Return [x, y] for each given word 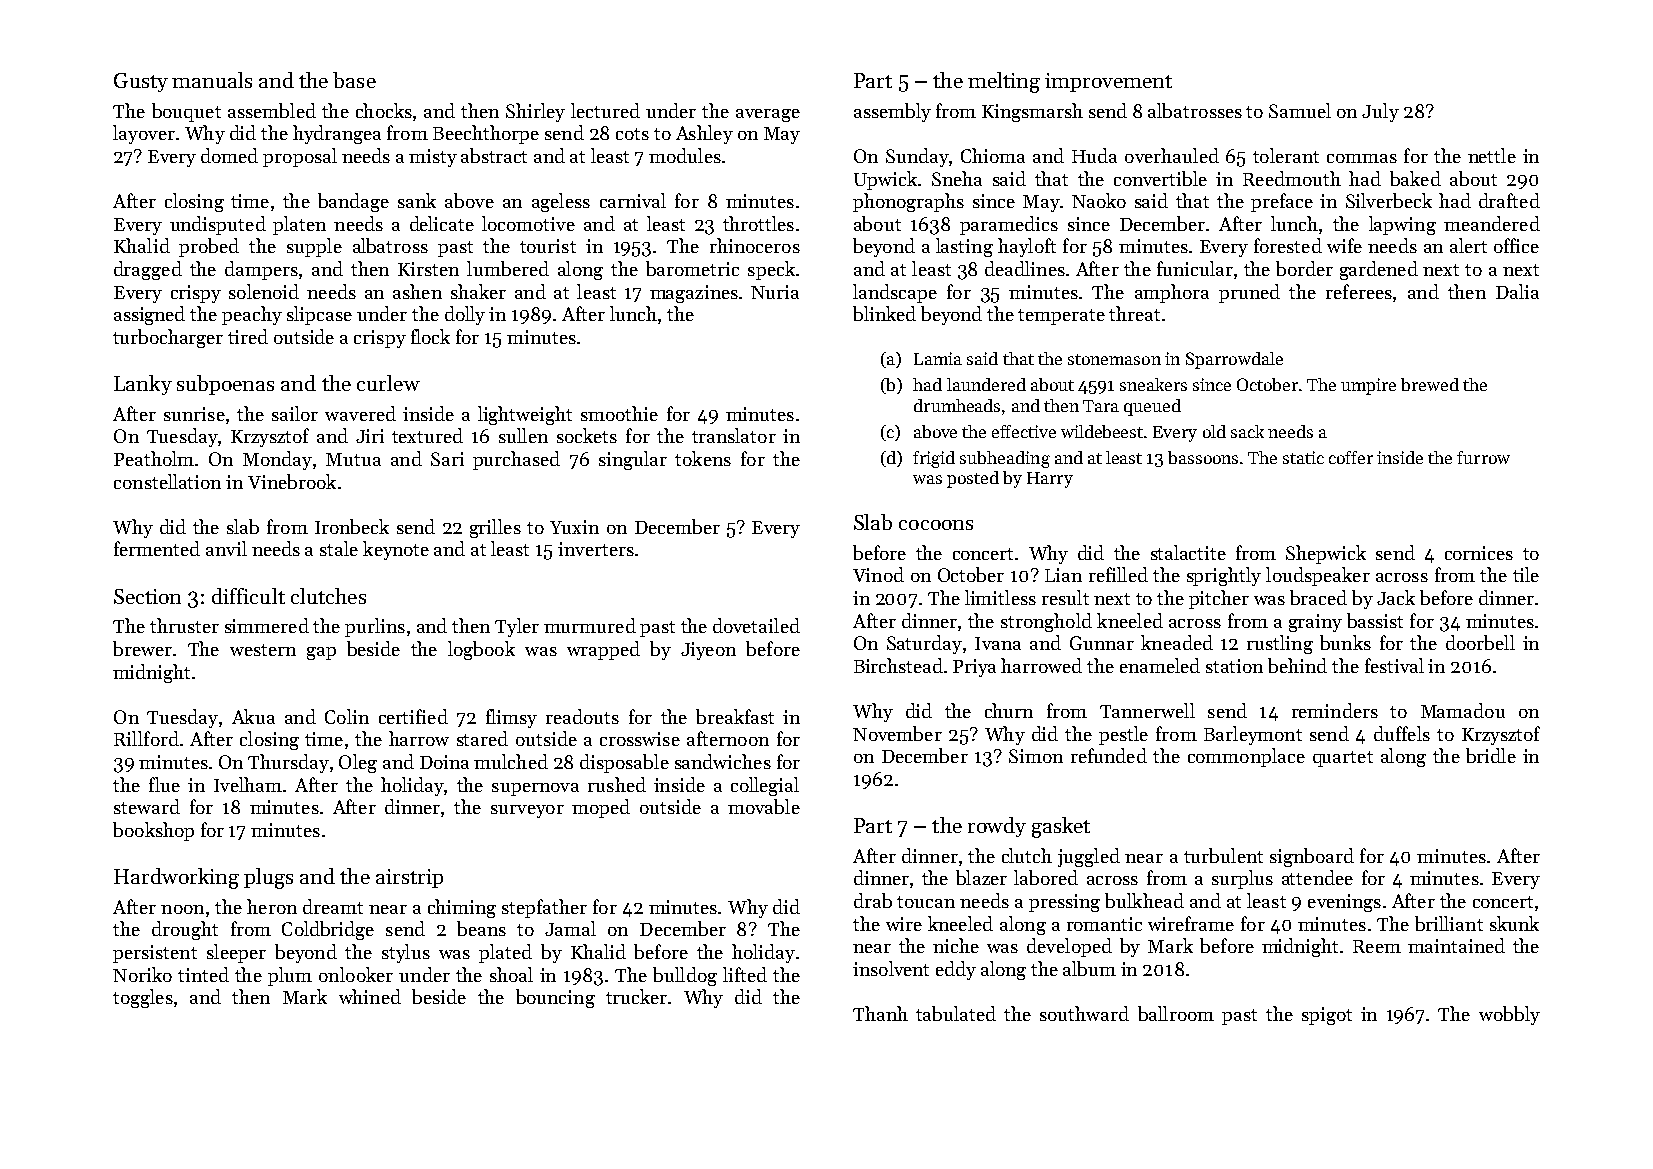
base [354, 80]
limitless [1000, 597]
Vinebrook [292, 481]
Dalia [1517, 291]
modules [685, 155]
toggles [143, 998]
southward [1084, 1013]
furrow [1483, 457]
